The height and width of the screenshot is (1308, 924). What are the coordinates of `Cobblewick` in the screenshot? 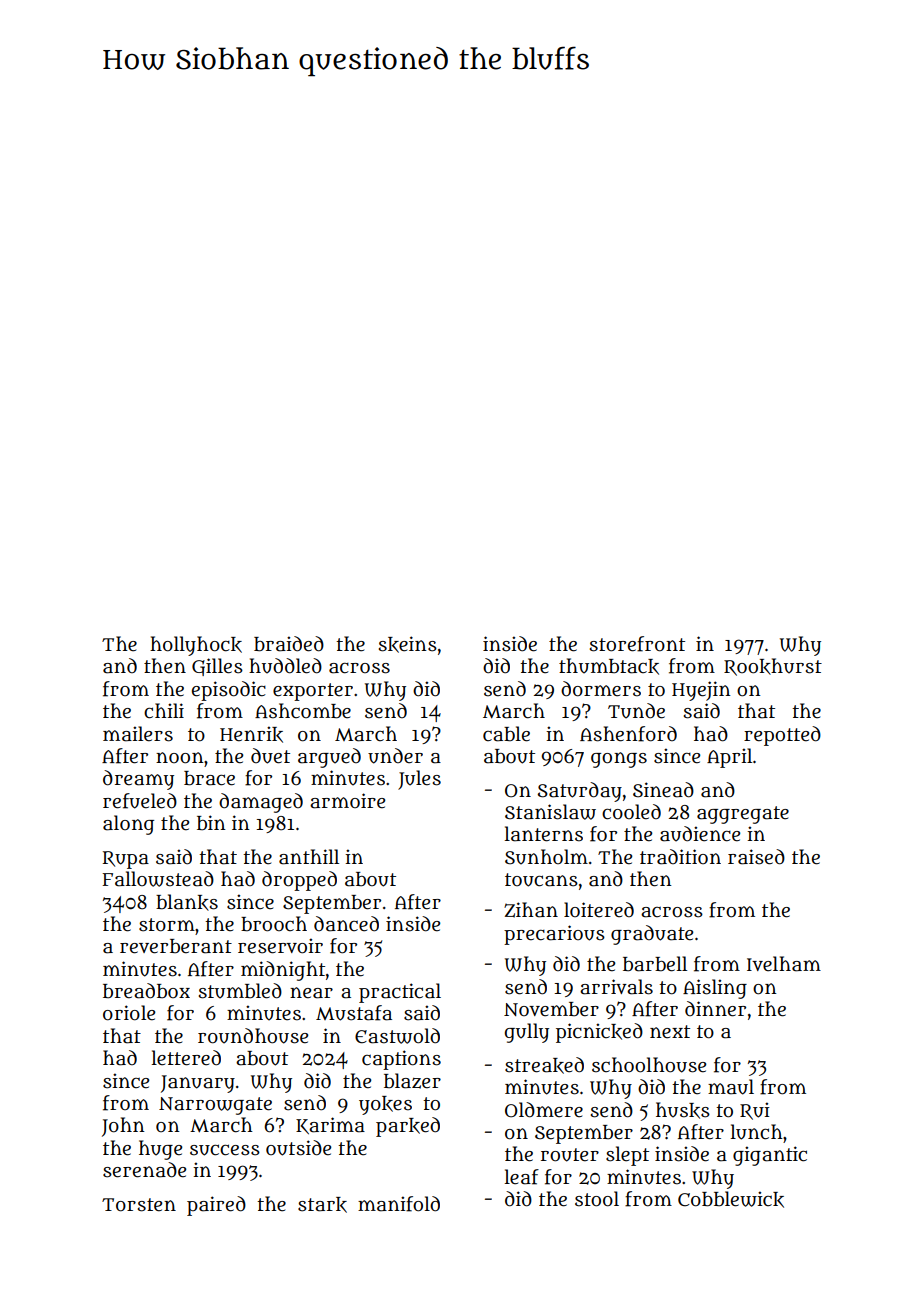 It's located at (731, 1199).
